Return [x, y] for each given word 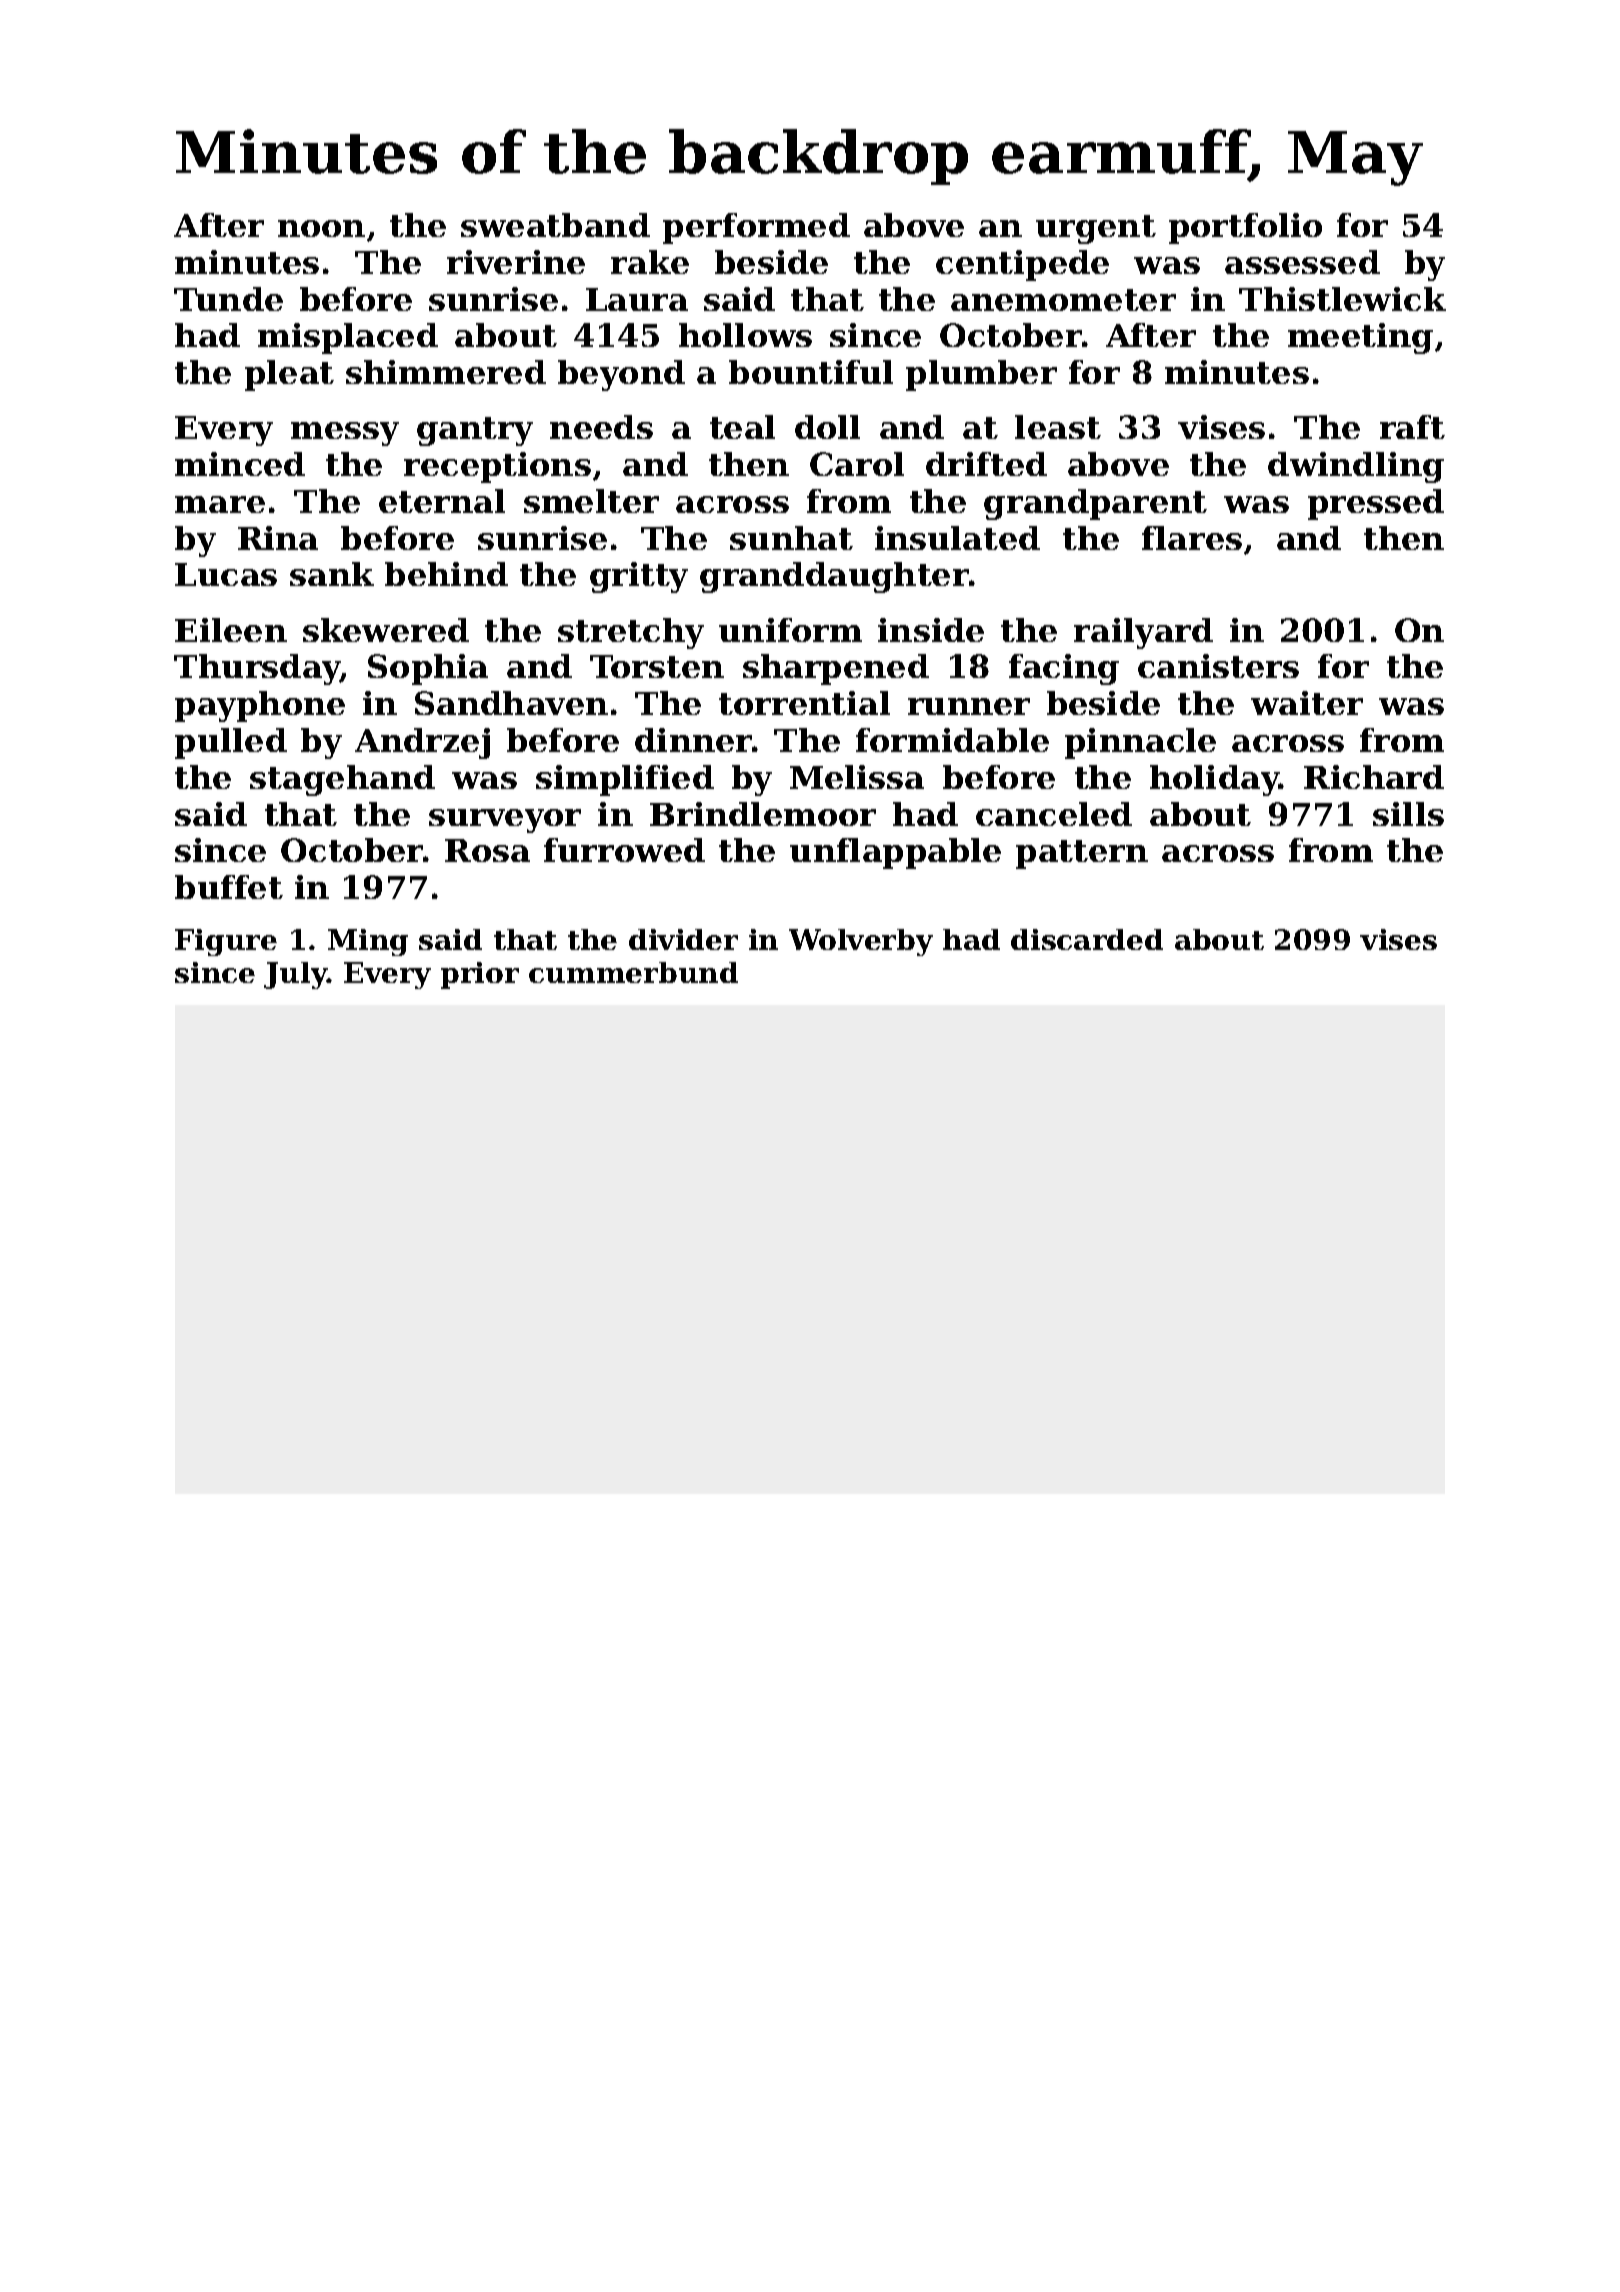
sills [1408, 814]
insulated [957, 538]
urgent [1096, 229]
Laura [637, 299]
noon [321, 228]
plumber [981, 375]
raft [1412, 427]
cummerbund [633, 972]
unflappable [895, 853]
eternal [442, 501]
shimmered [446, 372]
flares [1192, 538]
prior [480, 975]
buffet [229, 887]
